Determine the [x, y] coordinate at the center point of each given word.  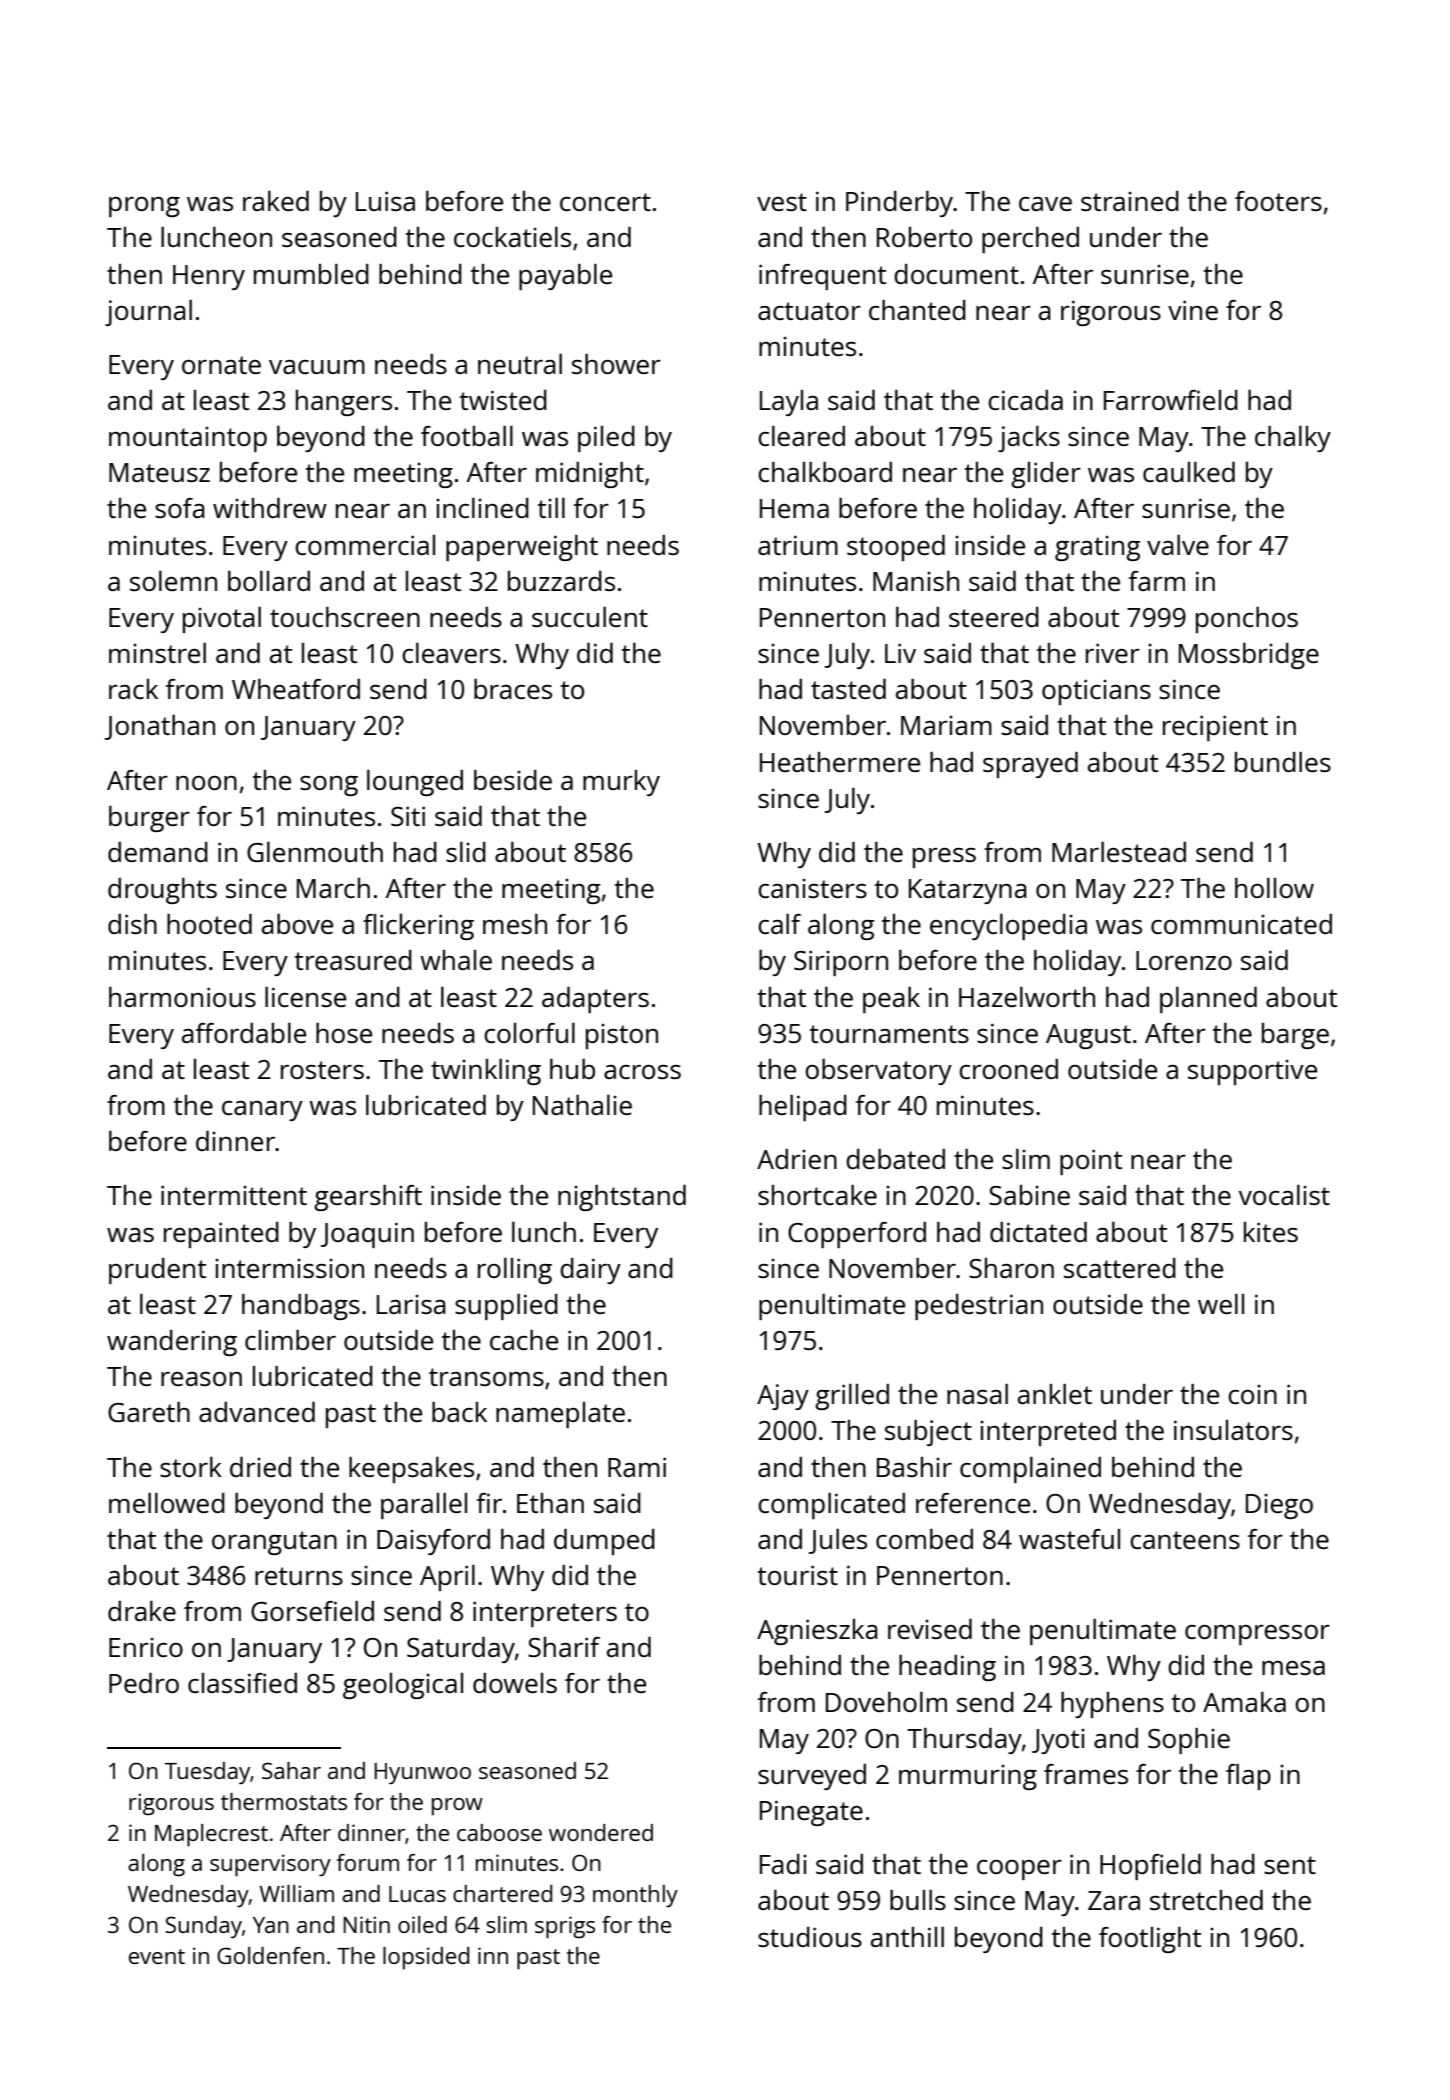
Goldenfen [270, 1955]
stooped [896, 548]
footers [1278, 201]
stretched [1206, 1900]
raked [276, 201]
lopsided [426, 1958]
